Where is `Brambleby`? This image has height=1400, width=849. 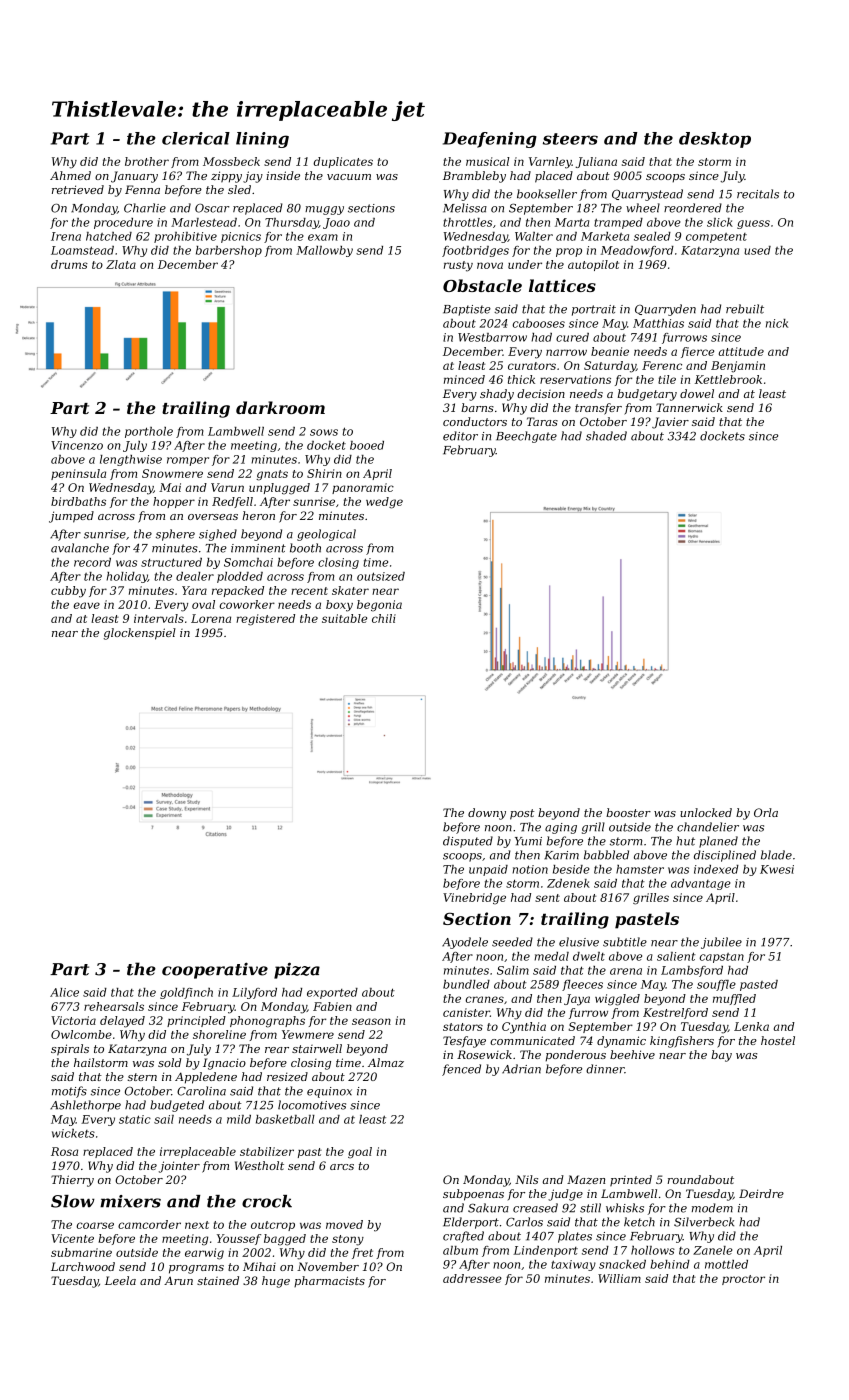 Brambleby is located at coordinates (474, 177).
